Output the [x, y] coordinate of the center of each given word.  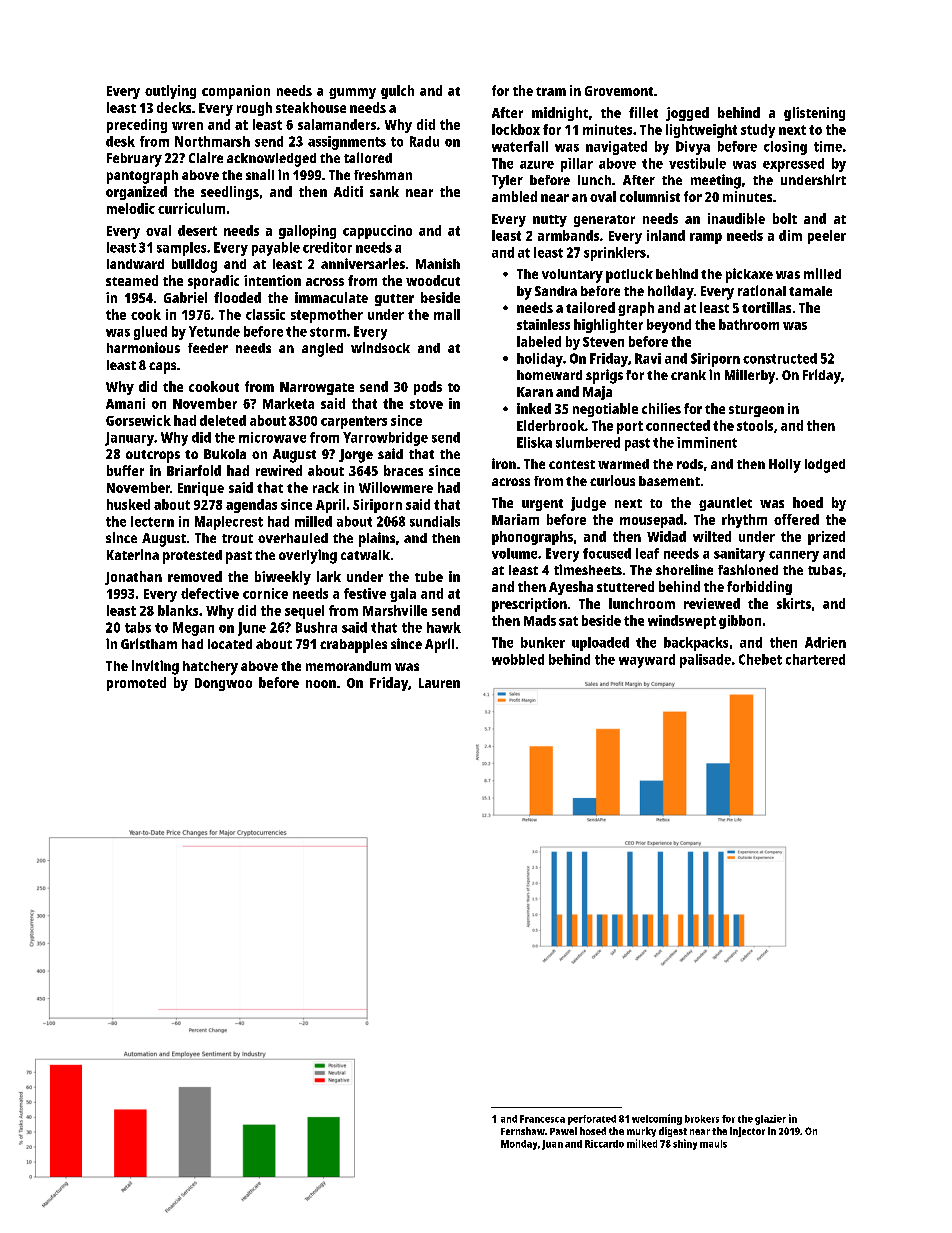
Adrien [825, 642]
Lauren [439, 683]
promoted [136, 684]
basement [669, 481]
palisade [705, 661]
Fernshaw [523, 1131]
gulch [397, 92]
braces [403, 470]
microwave [272, 437]
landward [135, 264]
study [758, 131]
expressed [793, 165]
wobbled [518, 659]
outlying [170, 92]
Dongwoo [223, 684]
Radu [424, 141]
